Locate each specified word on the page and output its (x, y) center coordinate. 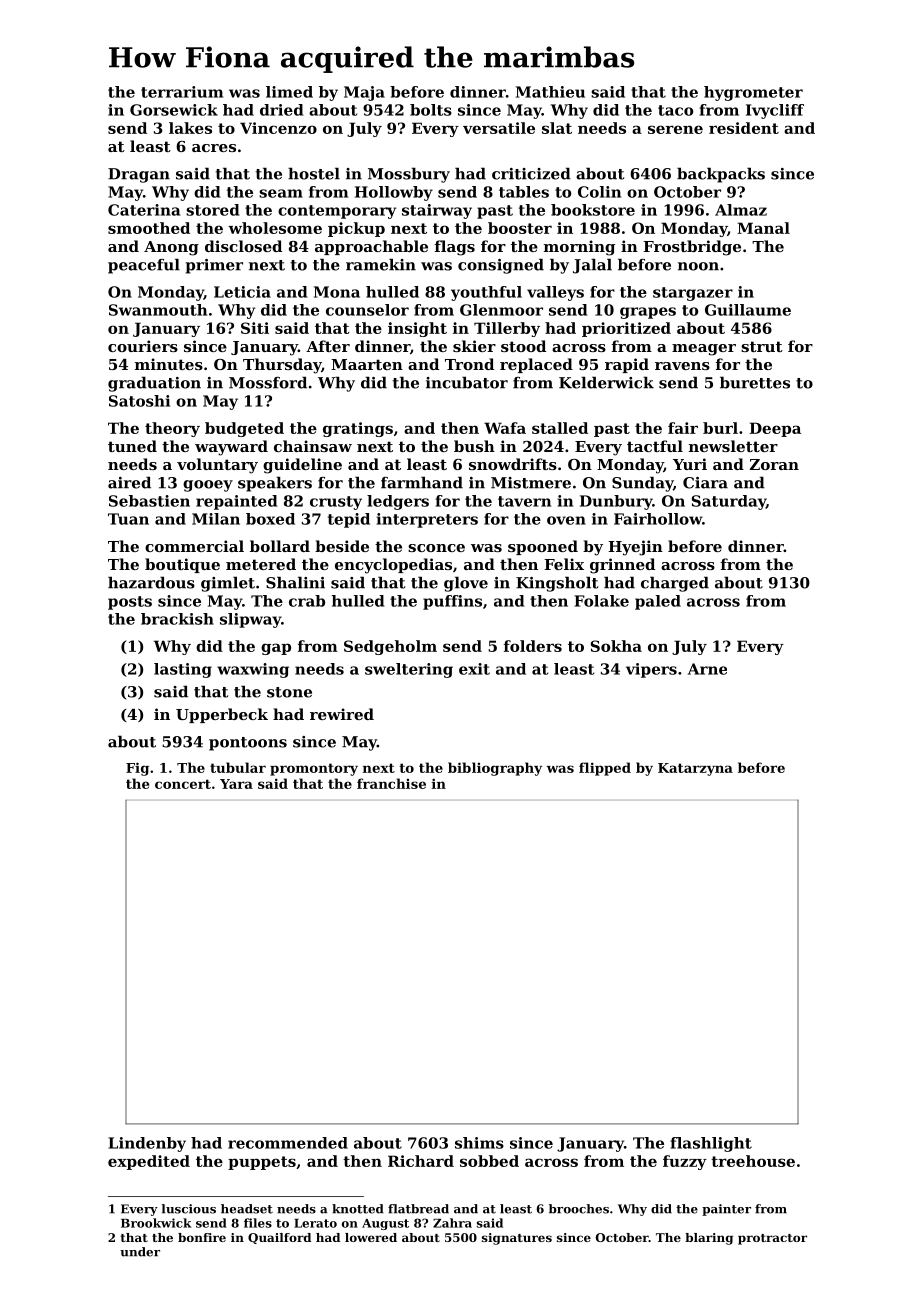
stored (212, 210)
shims (479, 1143)
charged (675, 584)
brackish (177, 619)
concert (183, 784)
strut (762, 346)
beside (342, 546)
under (140, 1252)
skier (474, 346)
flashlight (711, 1144)
